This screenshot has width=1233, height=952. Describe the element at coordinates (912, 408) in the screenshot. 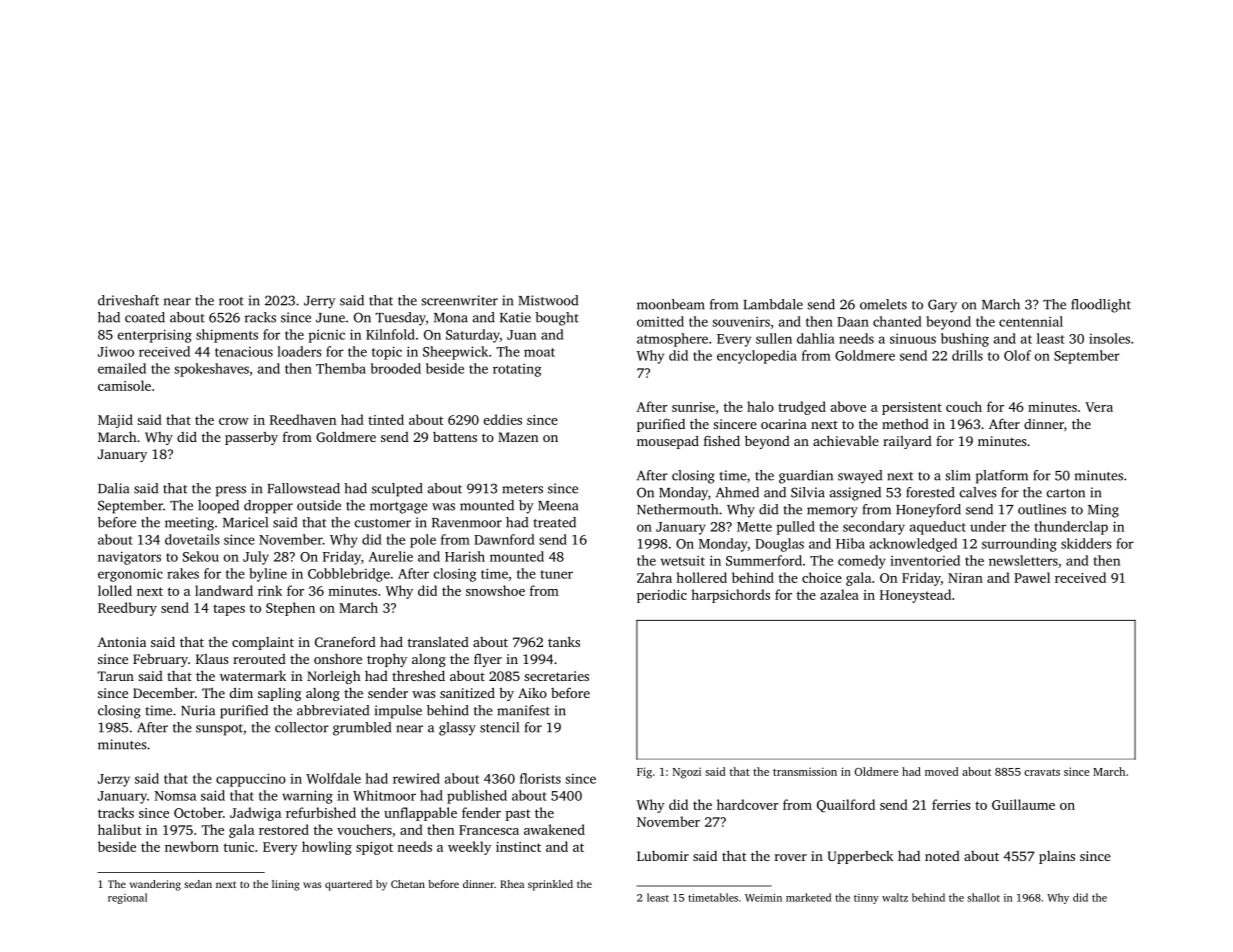

I see `persistent` at that location.
